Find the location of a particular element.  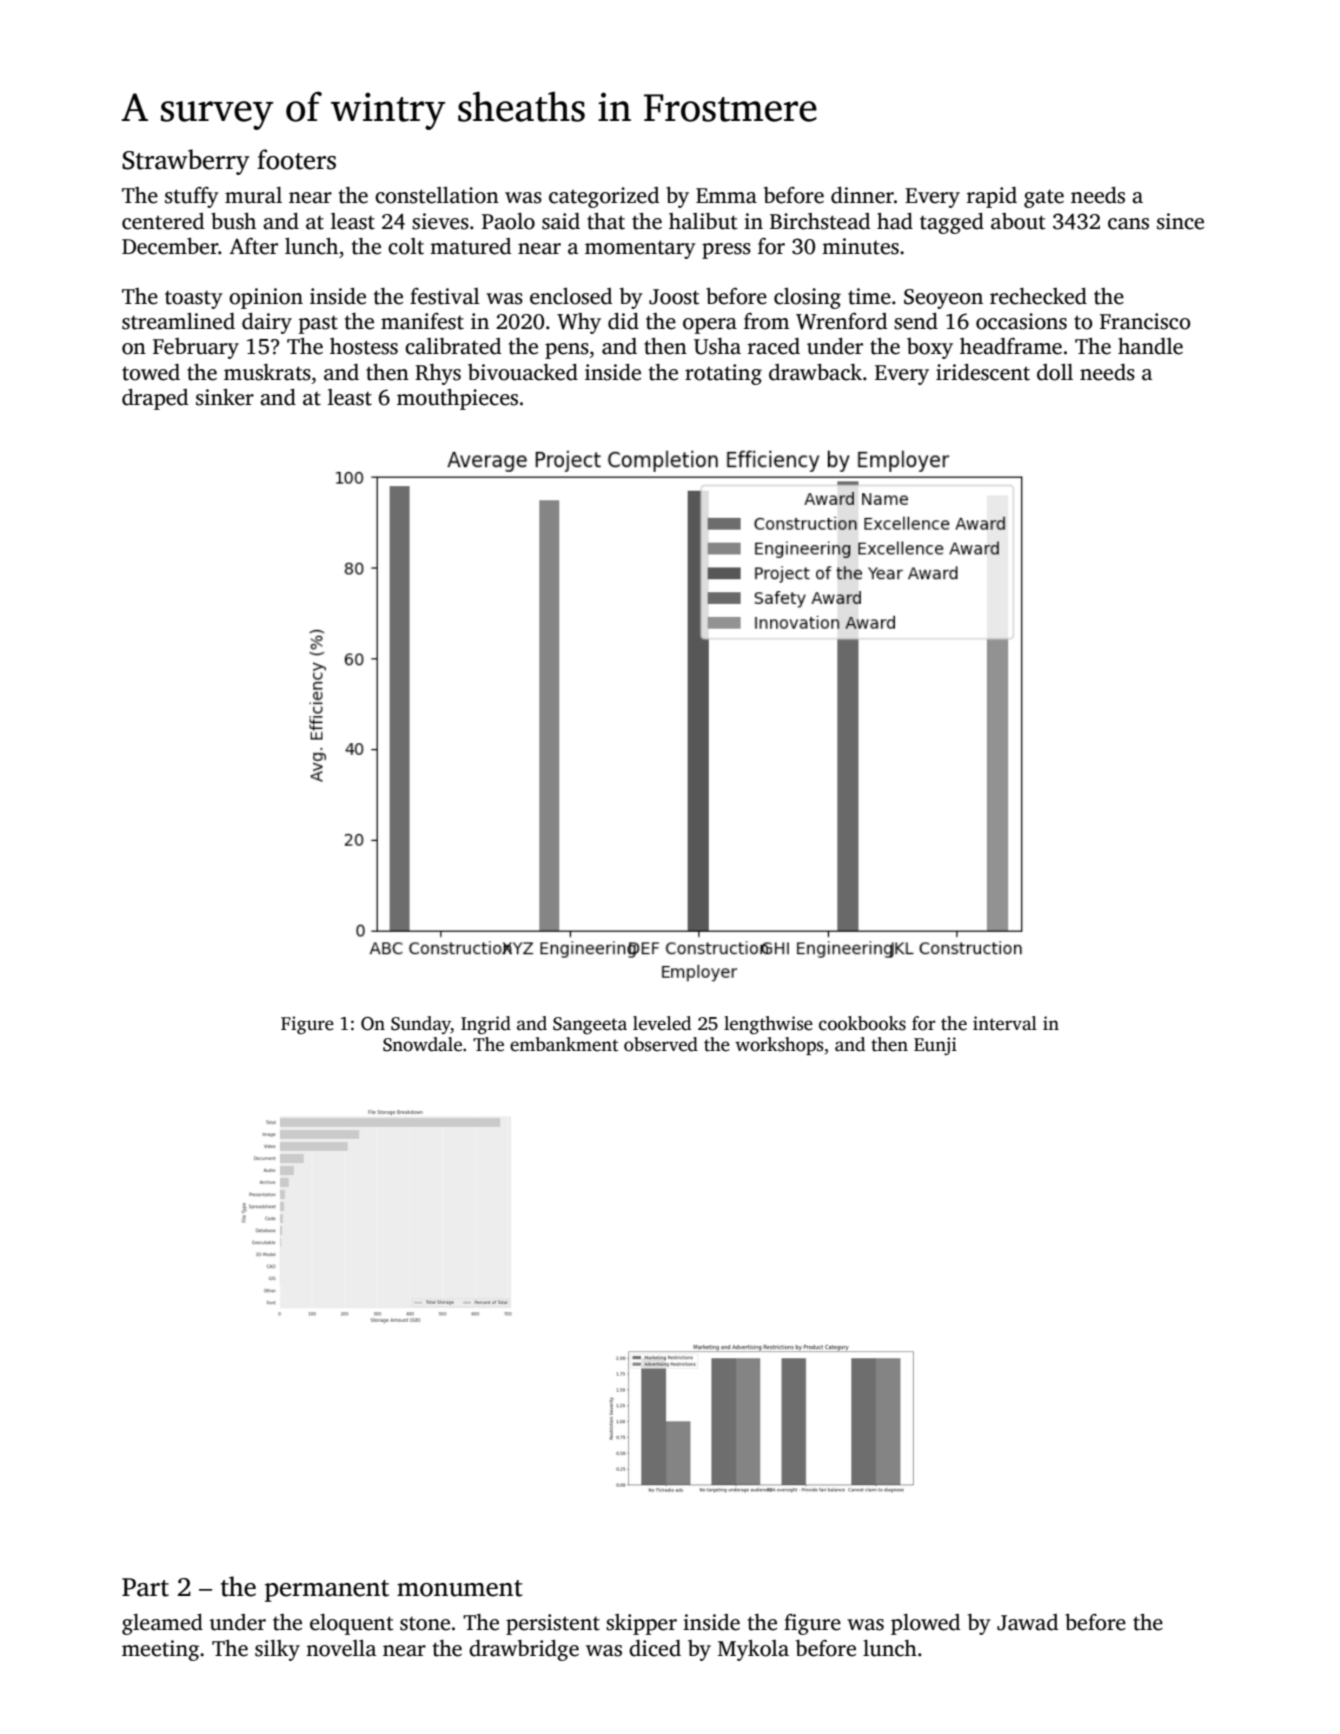

Strawberry is located at coordinates (186, 162).
